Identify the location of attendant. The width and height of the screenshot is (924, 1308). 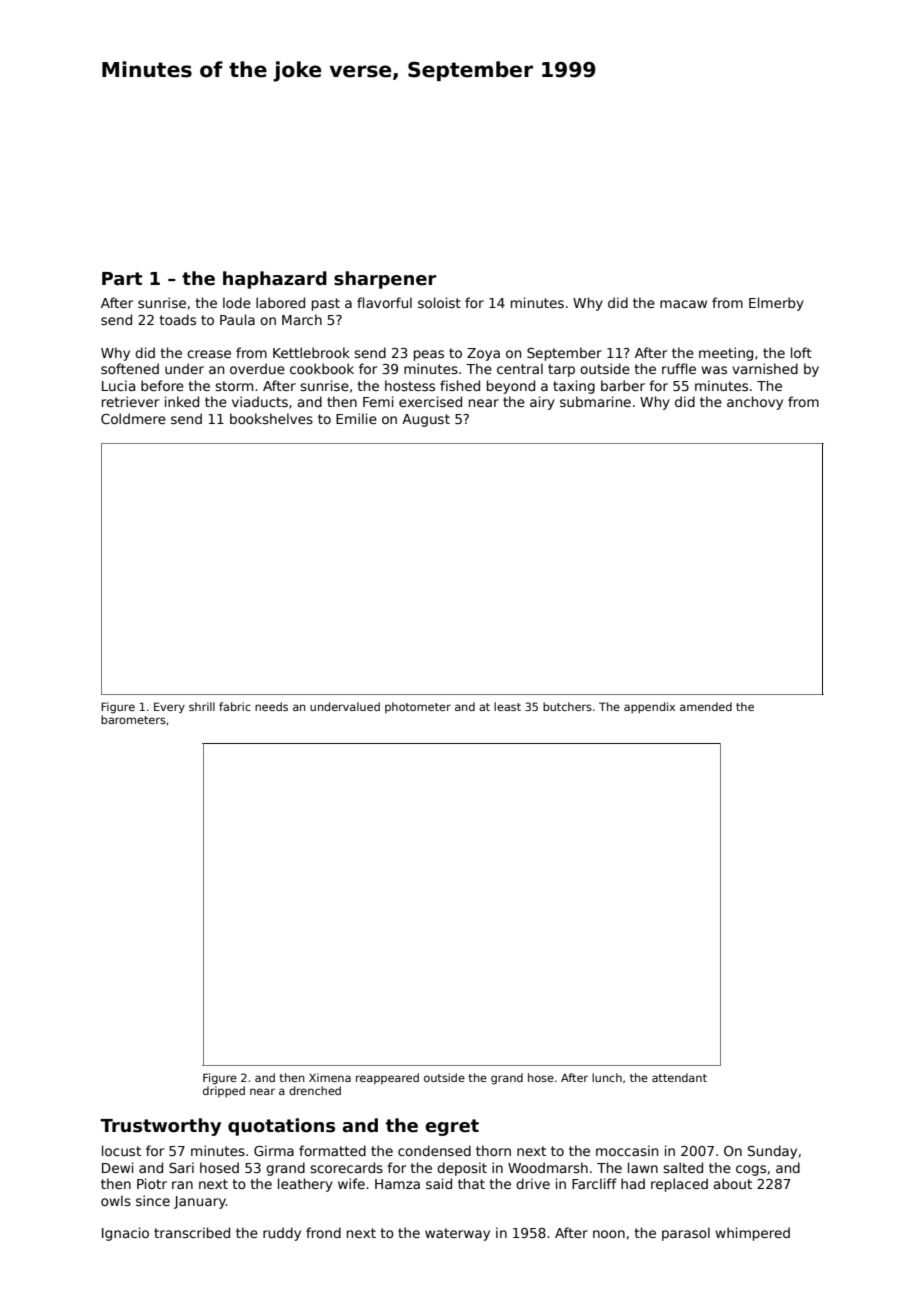
(679, 1077).
